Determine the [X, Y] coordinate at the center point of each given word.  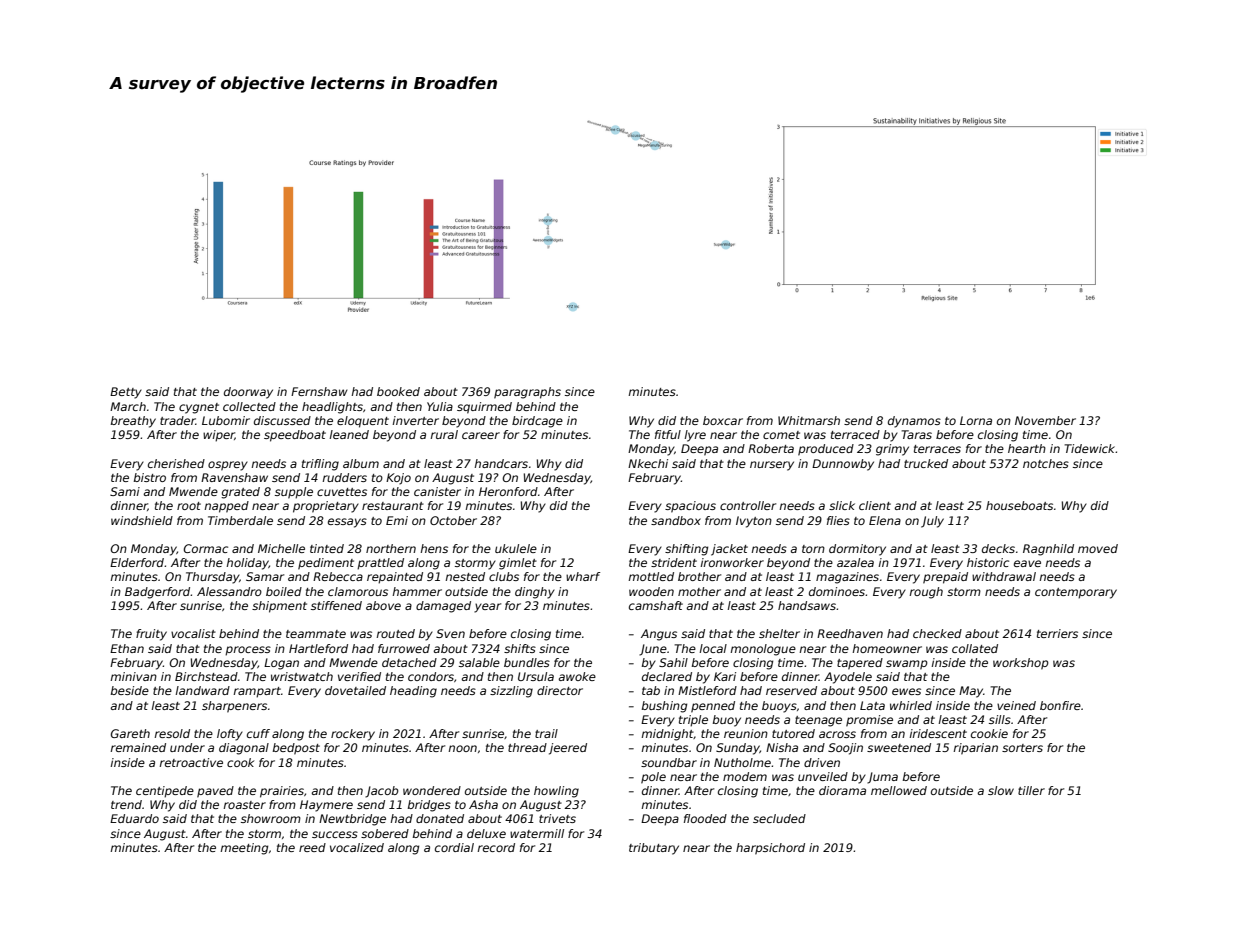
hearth [1027, 448]
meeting [244, 849]
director [560, 690]
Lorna [976, 420]
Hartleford [318, 648]
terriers [1057, 633]
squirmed [484, 408]
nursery [772, 466]
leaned [349, 434]
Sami [125, 491]
